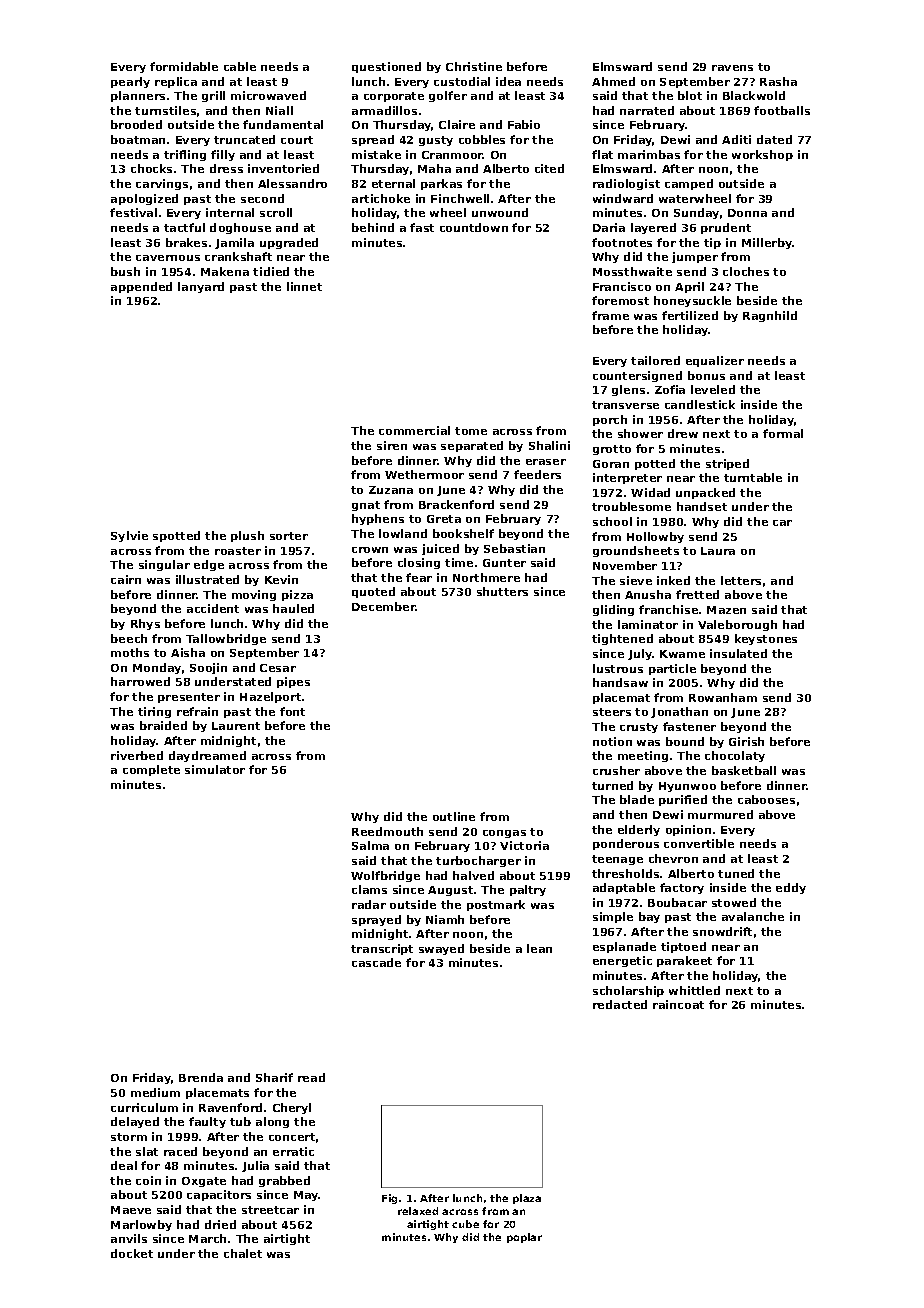 This page has width=924, height=1308. I want to click on simulator, so click(215, 769).
